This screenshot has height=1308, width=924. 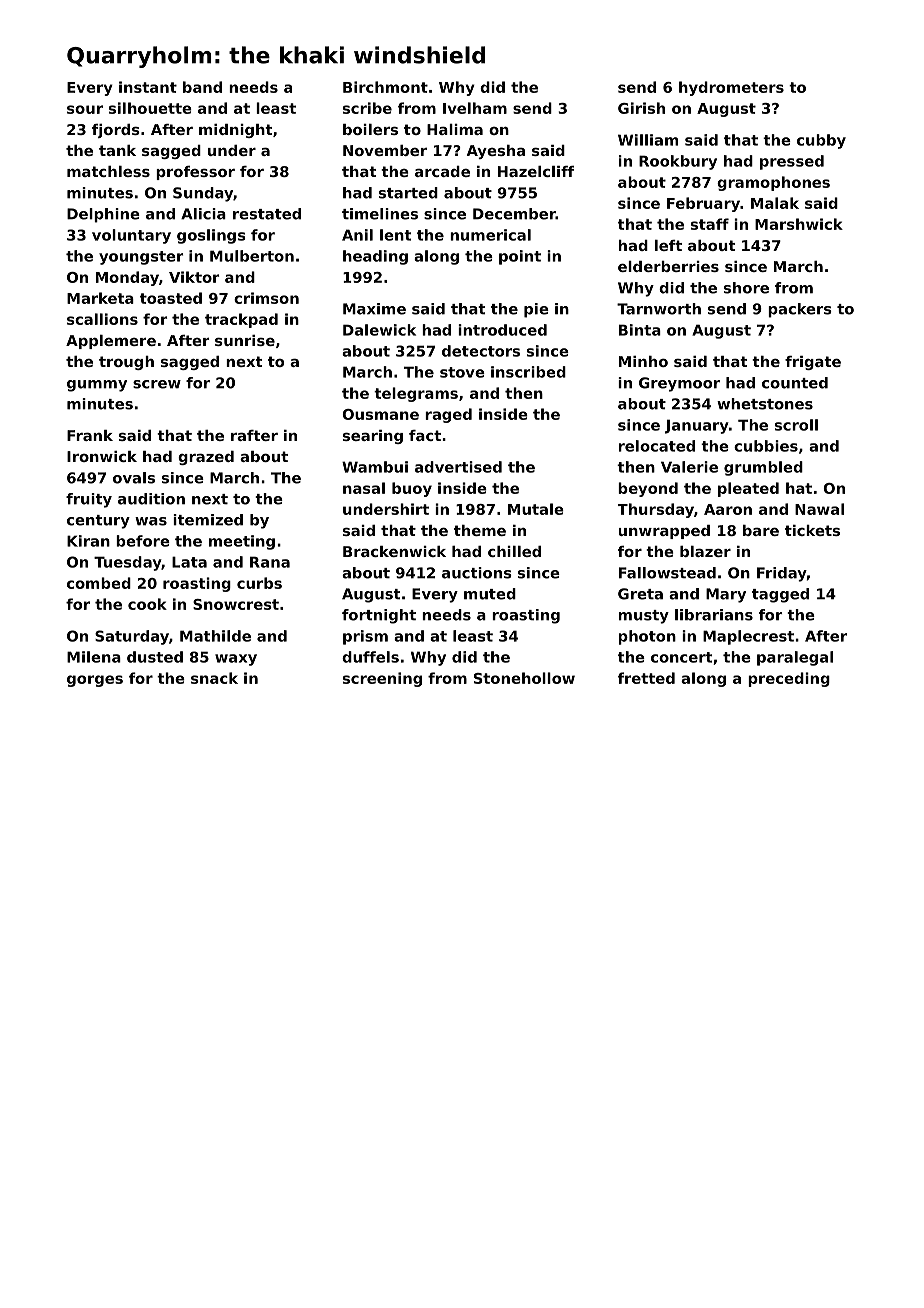 I want to click on point, so click(x=520, y=257).
